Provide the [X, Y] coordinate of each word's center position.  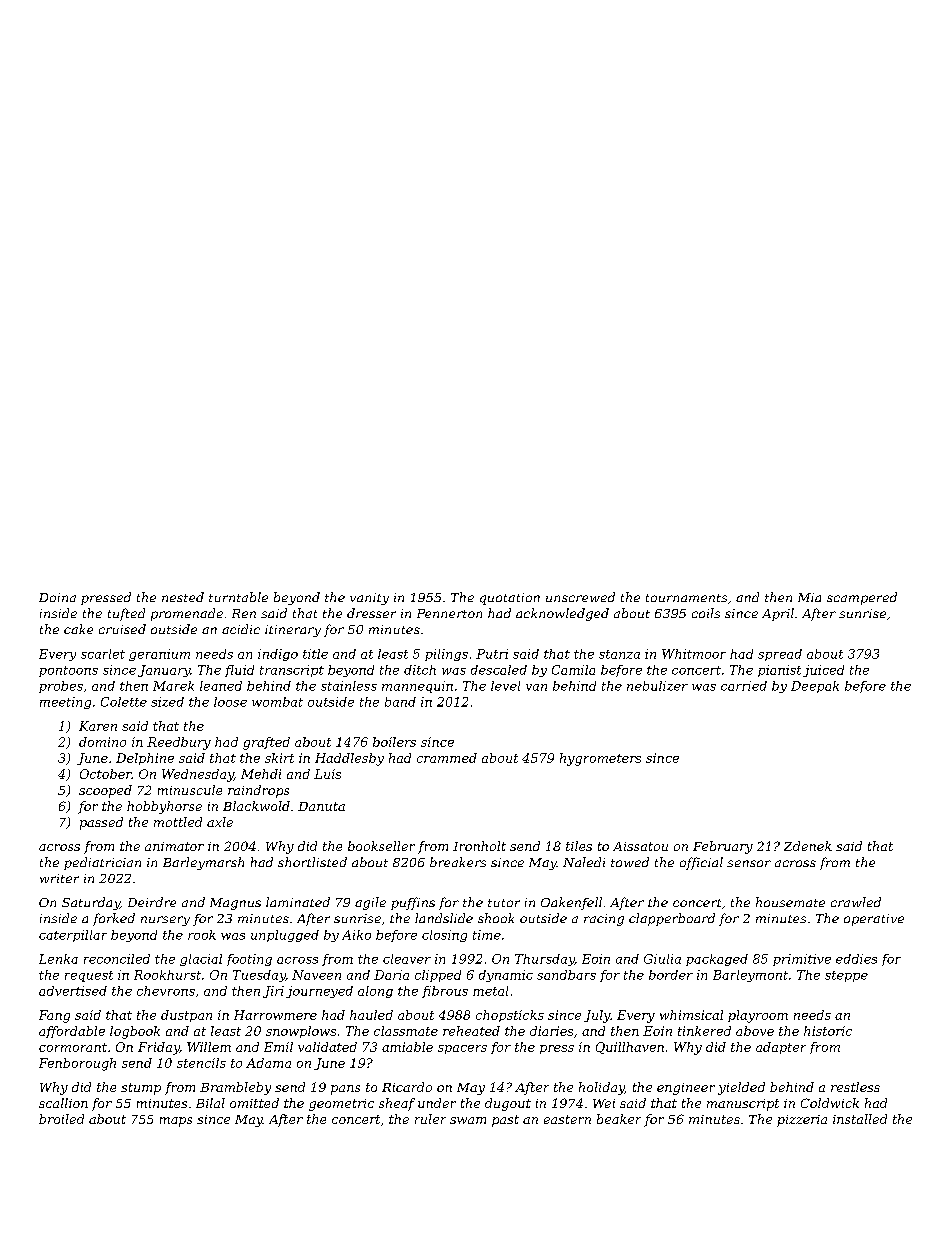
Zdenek [808, 846]
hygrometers [600, 759]
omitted [254, 1103]
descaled [499, 670]
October [106, 774]
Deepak [815, 687]
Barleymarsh [203, 863]
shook [496, 918]
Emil [278, 1047]
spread [780, 655]
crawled [856, 902]
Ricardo [407, 1087]
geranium [159, 655]
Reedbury [179, 743]
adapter [781, 1048]
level [505, 686]
